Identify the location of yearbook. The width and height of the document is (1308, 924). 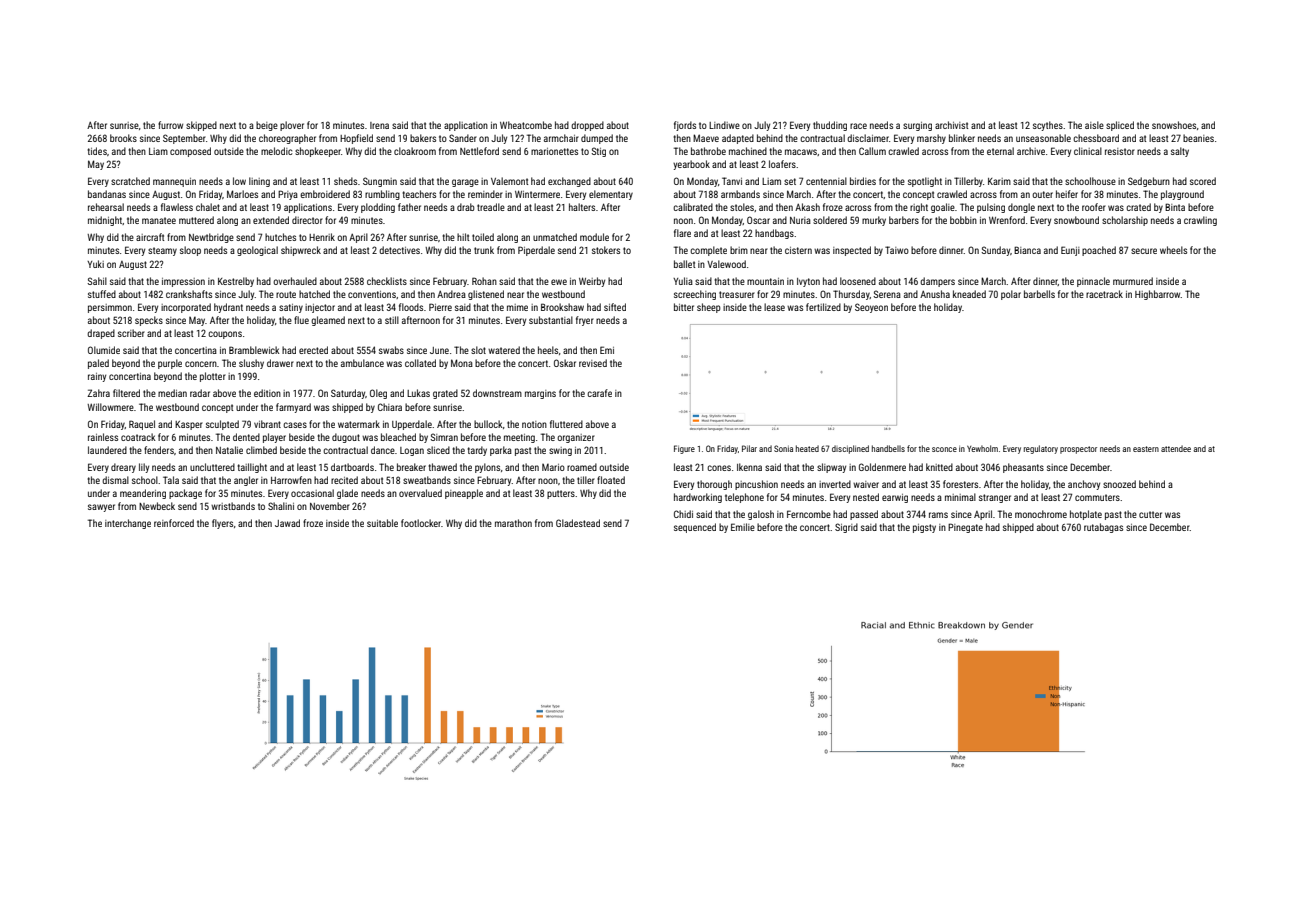
(691, 165).
